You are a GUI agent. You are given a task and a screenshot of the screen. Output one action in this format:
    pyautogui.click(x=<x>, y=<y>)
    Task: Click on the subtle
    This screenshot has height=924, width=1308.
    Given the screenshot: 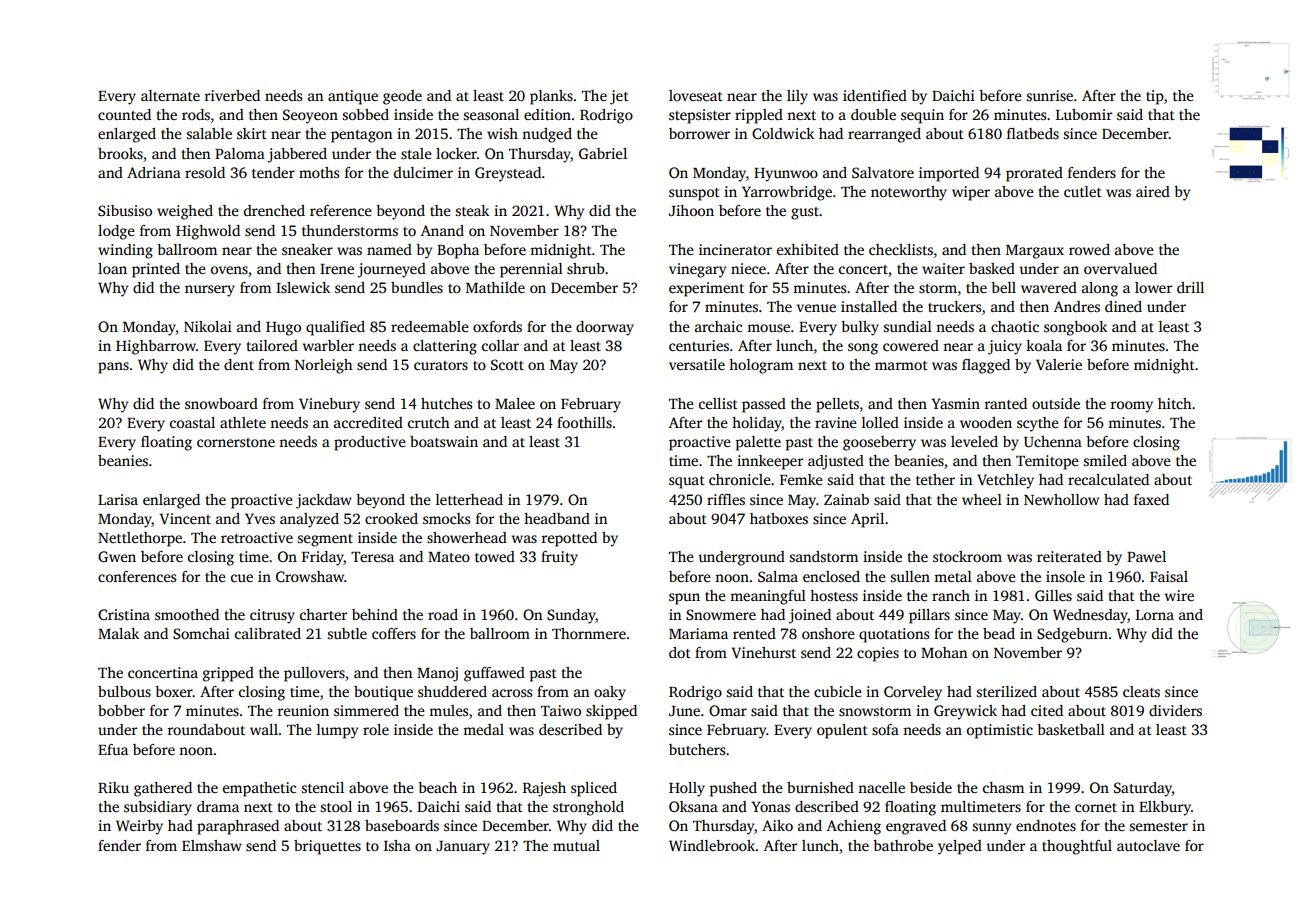 What is the action you would take?
    pyautogui.click(x=347, y=633)
